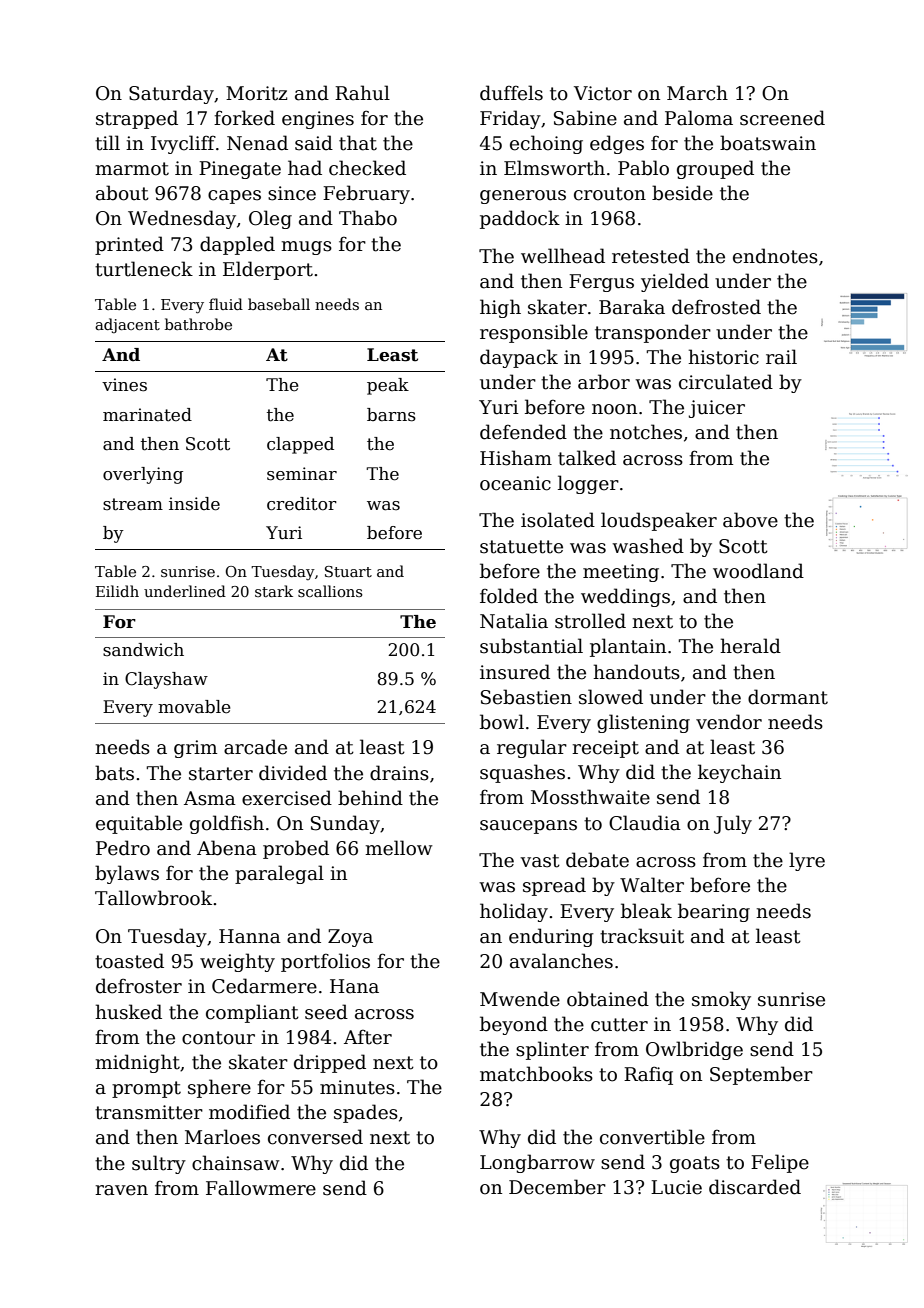 The image size is (924, 1308). Describe the element at coordinates (302, 474) in the document. I see `seminar` at that location.
